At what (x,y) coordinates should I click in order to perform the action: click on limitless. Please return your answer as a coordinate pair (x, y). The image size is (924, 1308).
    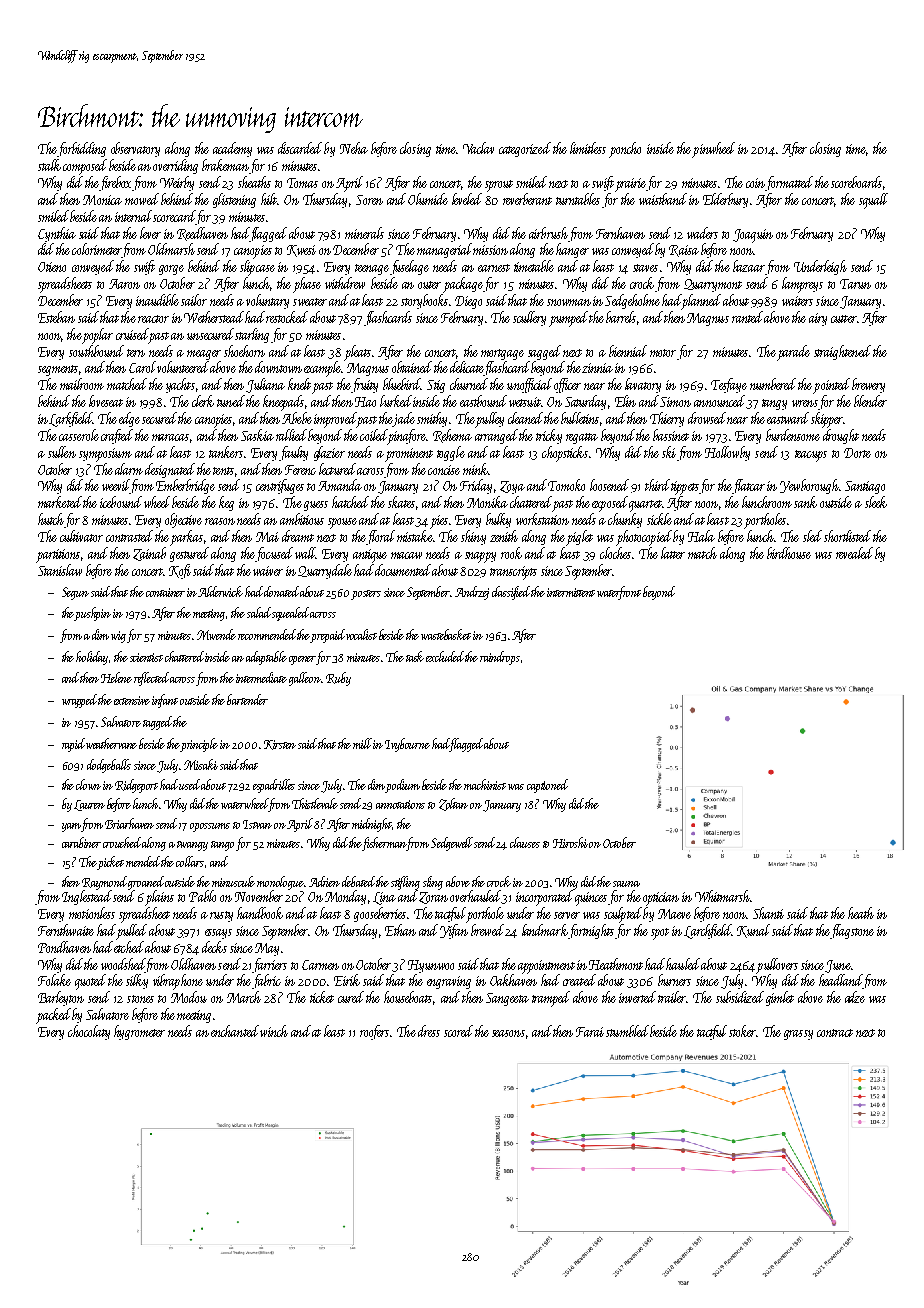
    Looking at the image, I should click on (588, 148).
